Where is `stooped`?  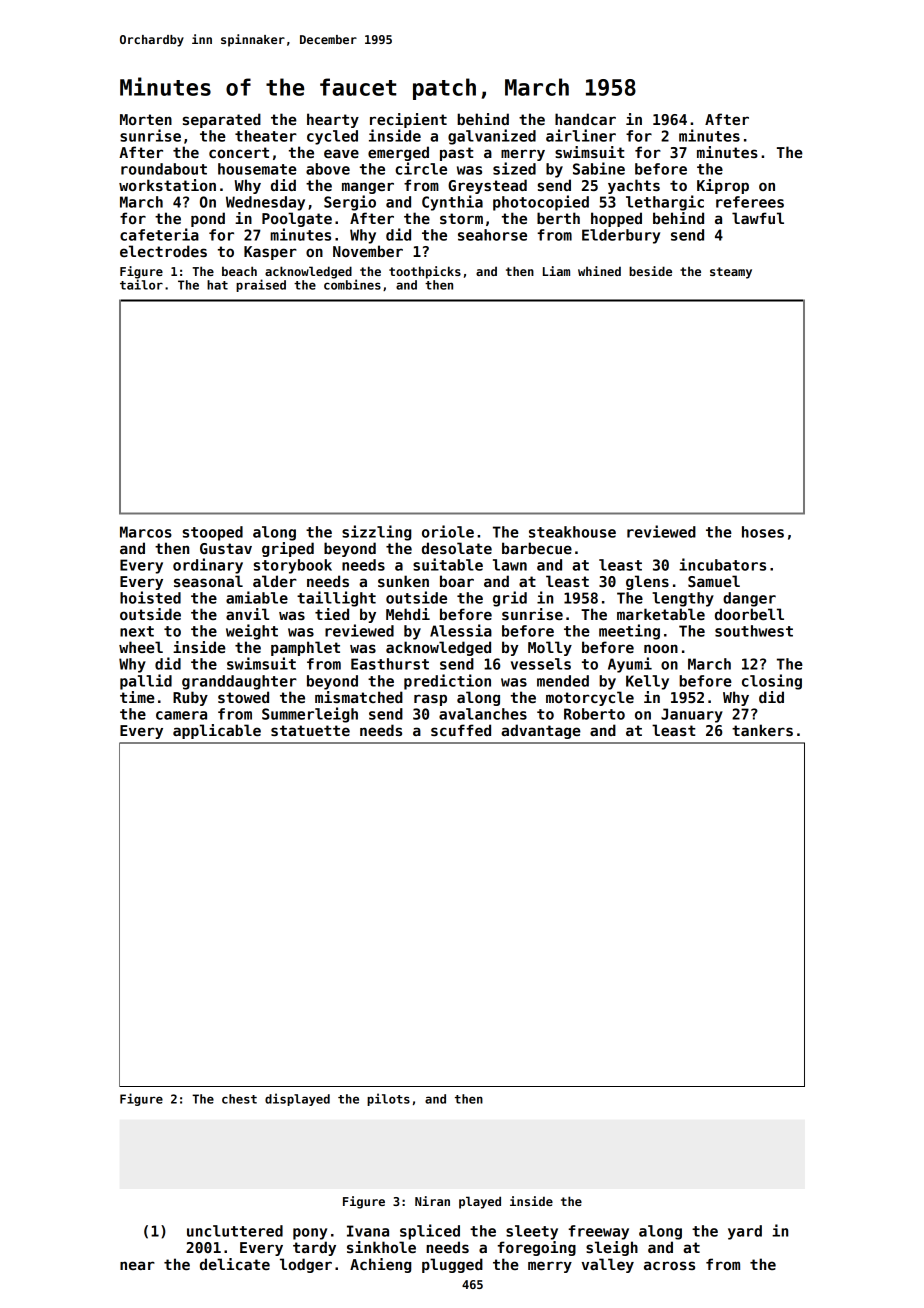
stooped is located at coordinates (212, 533).
